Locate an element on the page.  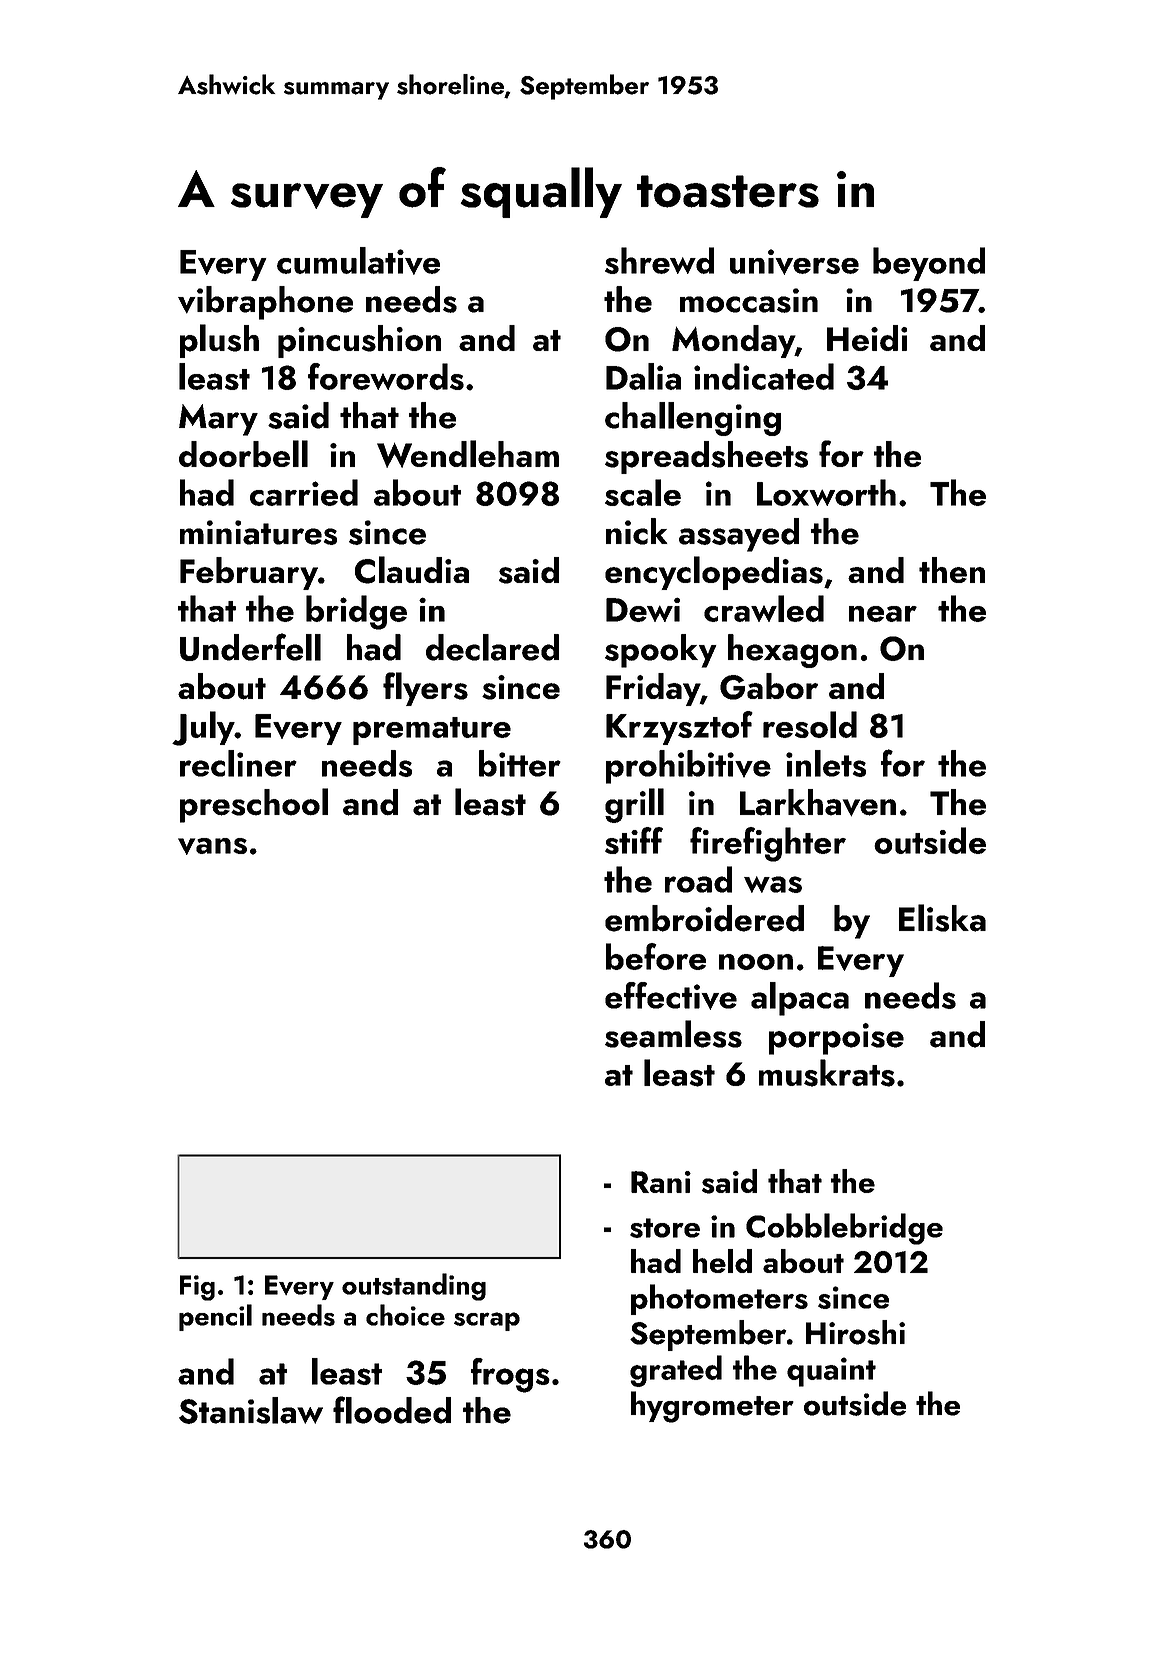
plush is located at coordinates (219, 341).
